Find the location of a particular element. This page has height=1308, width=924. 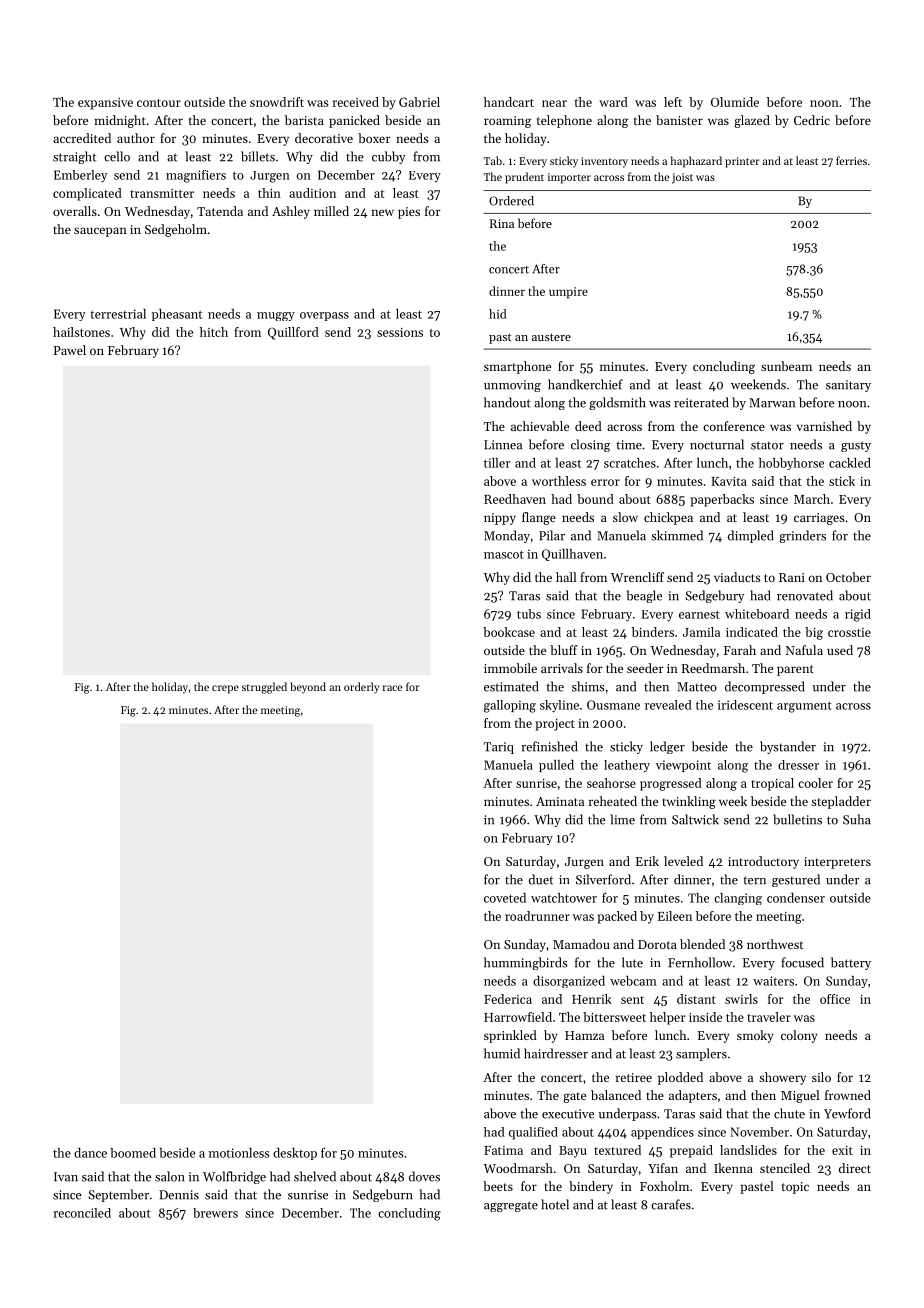

coveted is located at coordinates (505, 898).
